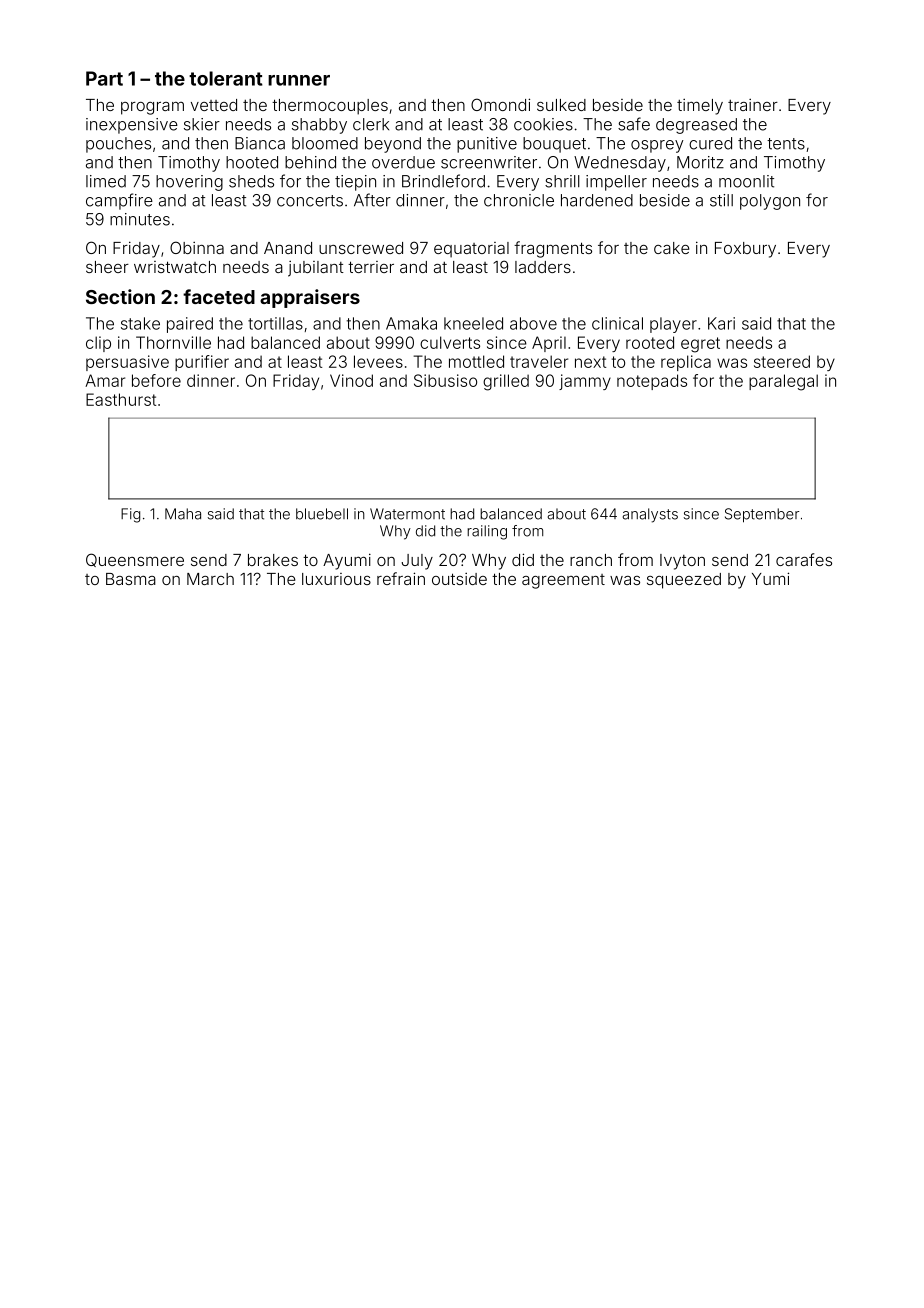 This screenshot has height=1308, width=924. What do you see at coordinates (273, 560) in the screenshot?
I see `brakes` at bounding box center [273, 560].
